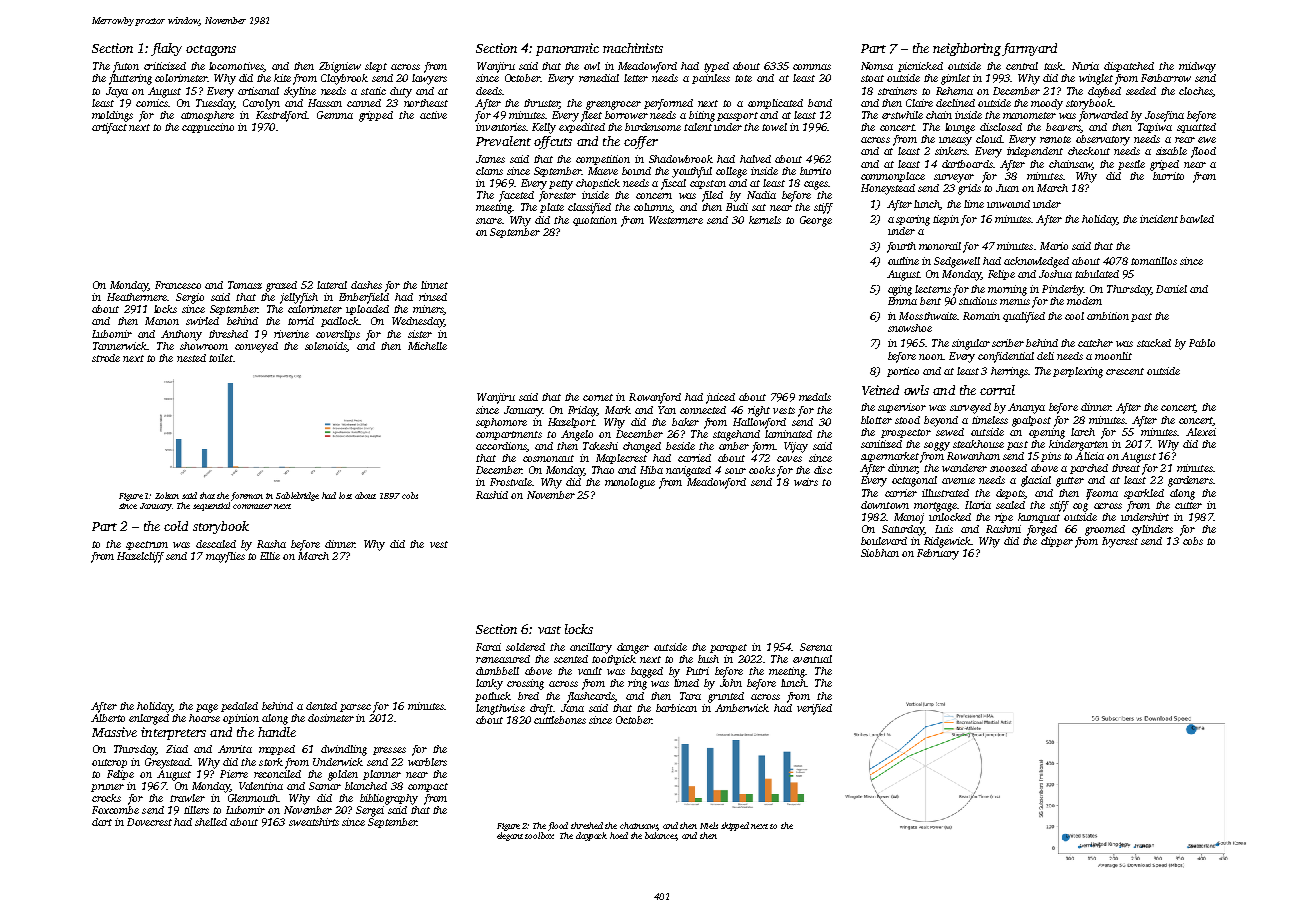 Image resolution: width=1308 pixels, height=924 pixels. Describe the element at coordinates (1105, 530) in the page. I see `groomed` at that location.
